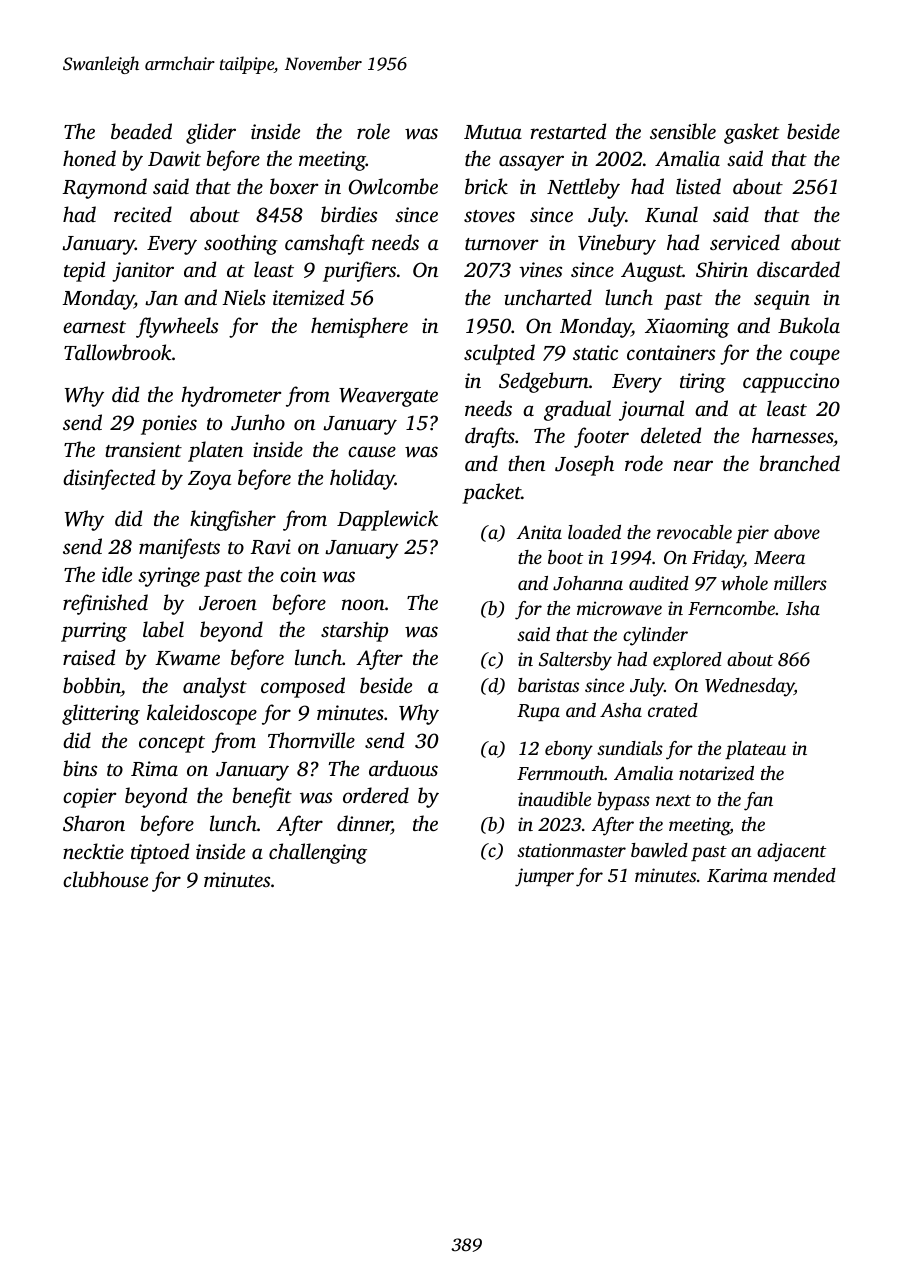  I want to click on raised, so click(89, 657).
